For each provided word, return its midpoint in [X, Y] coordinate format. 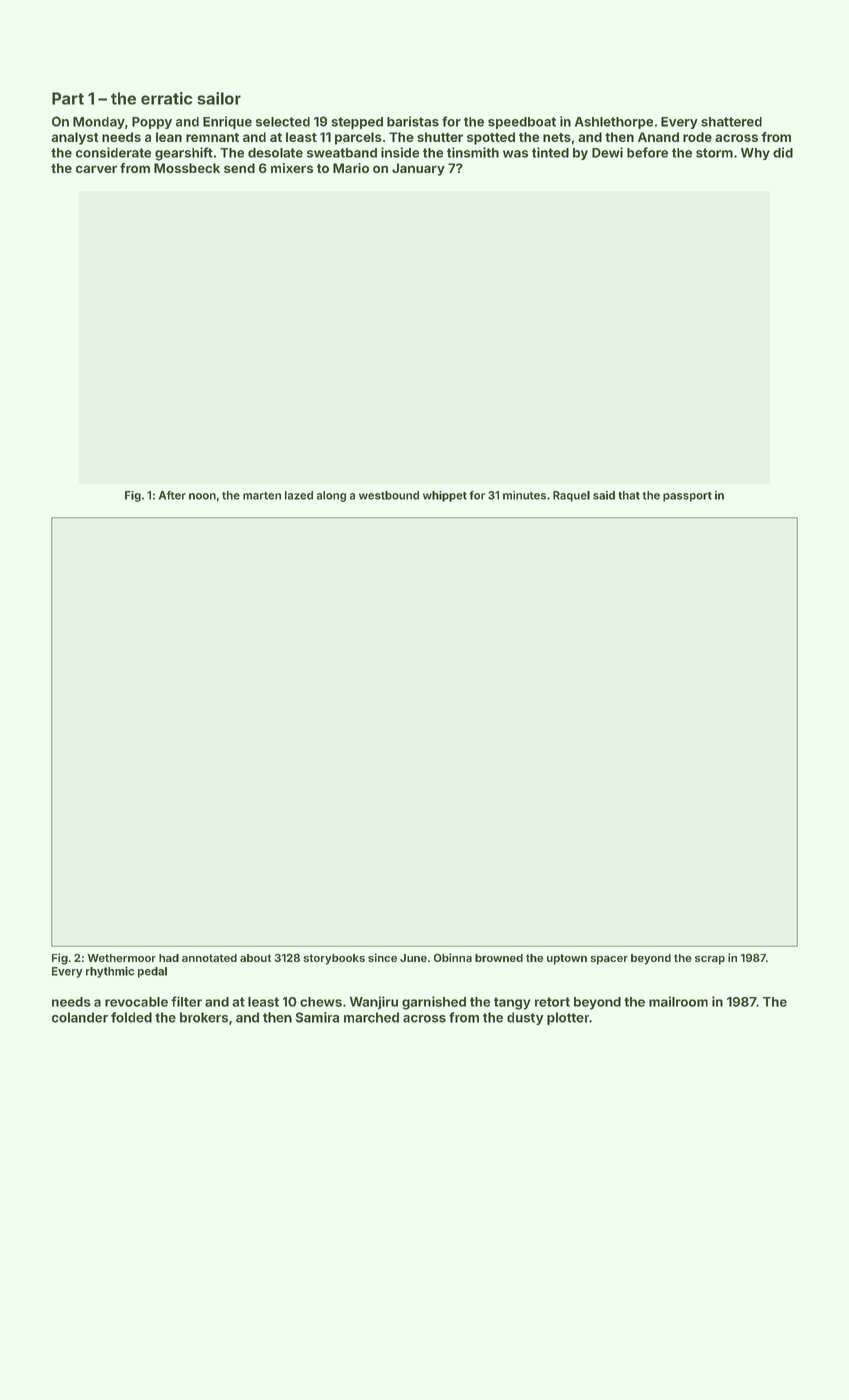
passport [687, 497]
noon [202, 496]
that [629, 495]
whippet [445, 496]
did [783, 152]
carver [96, 169]
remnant [212, 137]
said [604, 495]
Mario [351, 168]
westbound [389, 495]
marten [262, 496]
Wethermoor [122, 958]
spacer [609, 960]
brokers [204, 1017]
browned [499, 958]
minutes [524, 495]
